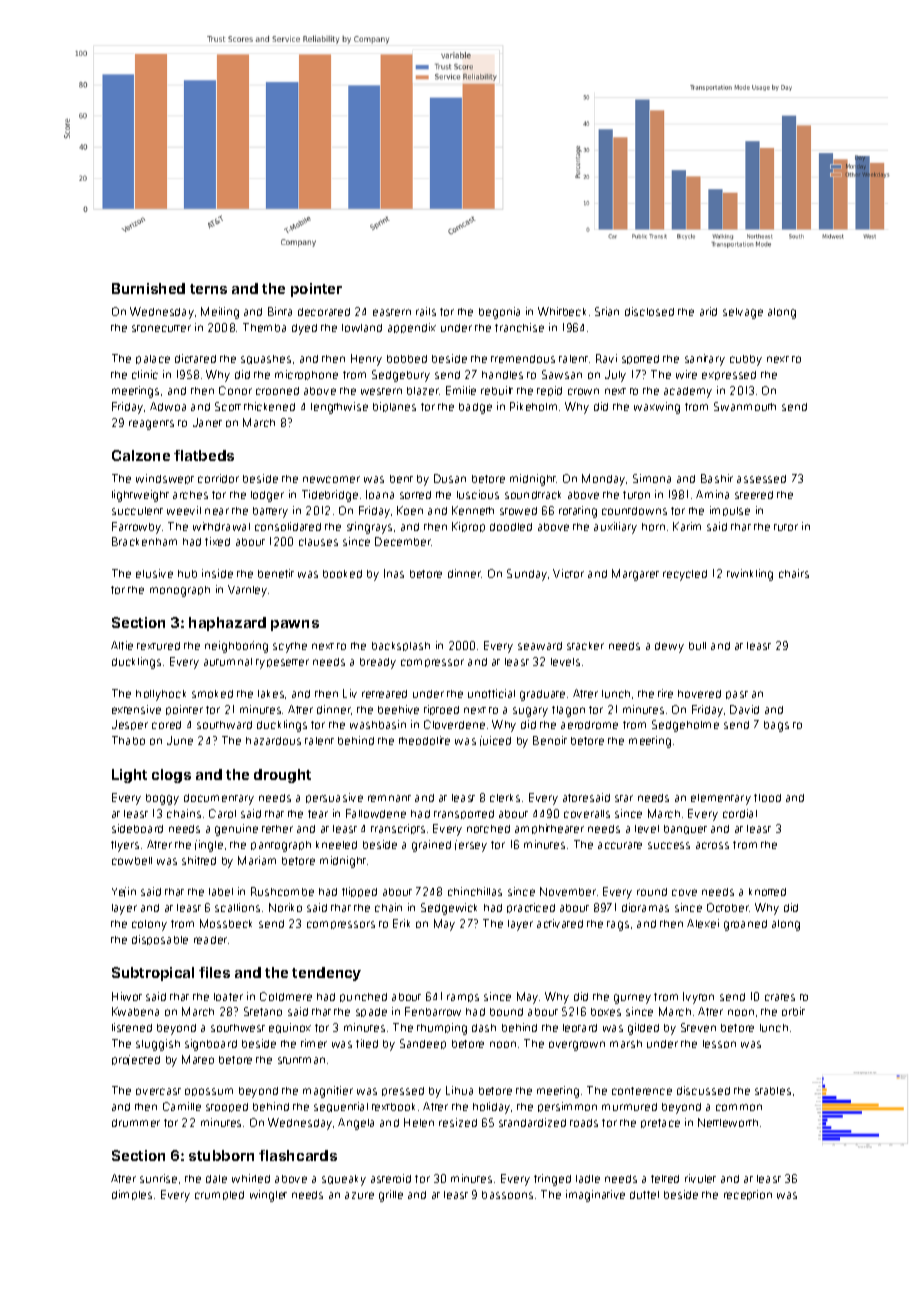 The image size is (924, 1308). I want to click on activated, so click(560, 923).
